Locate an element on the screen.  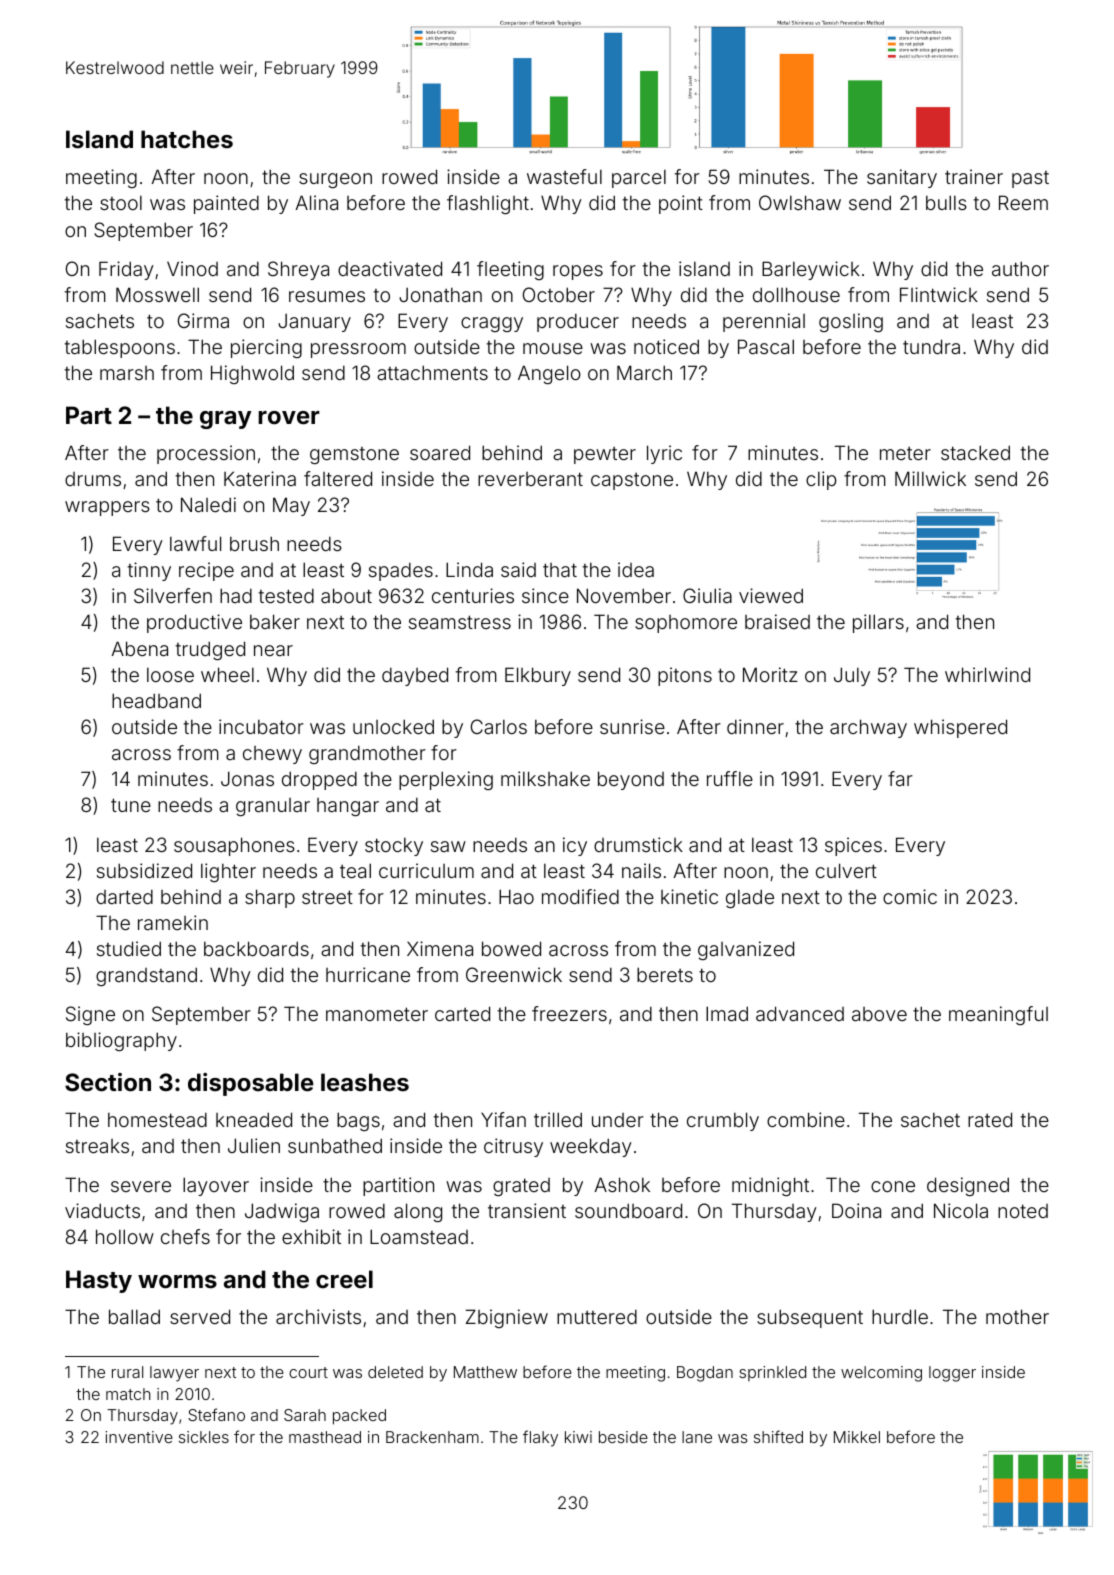
Girma is located at coordinates (203, 320).
